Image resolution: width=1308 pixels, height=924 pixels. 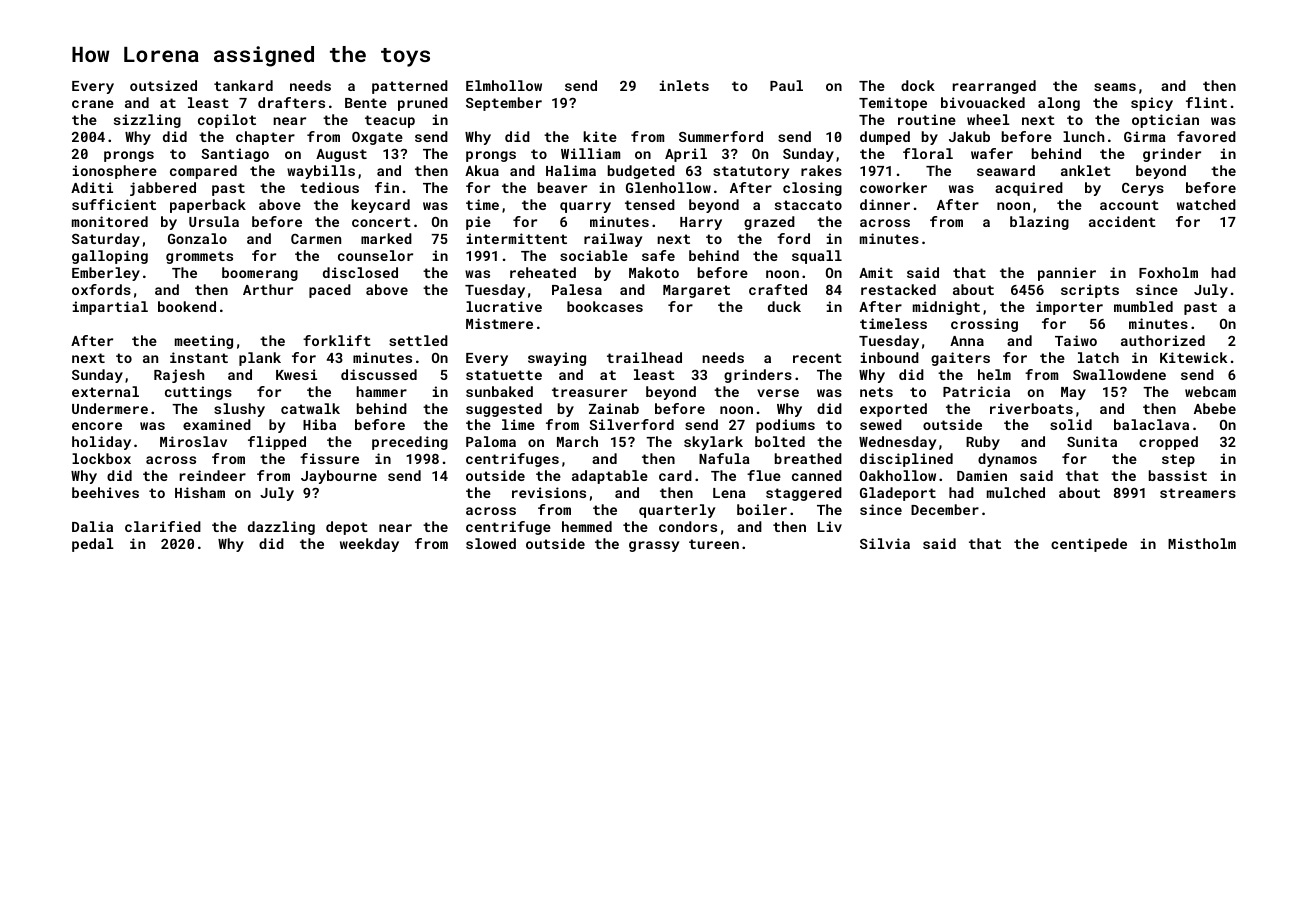 What do you see at coordinates (1115, 87) in the screenshot?
I see `seams` at bounding box center [1115, 87].
